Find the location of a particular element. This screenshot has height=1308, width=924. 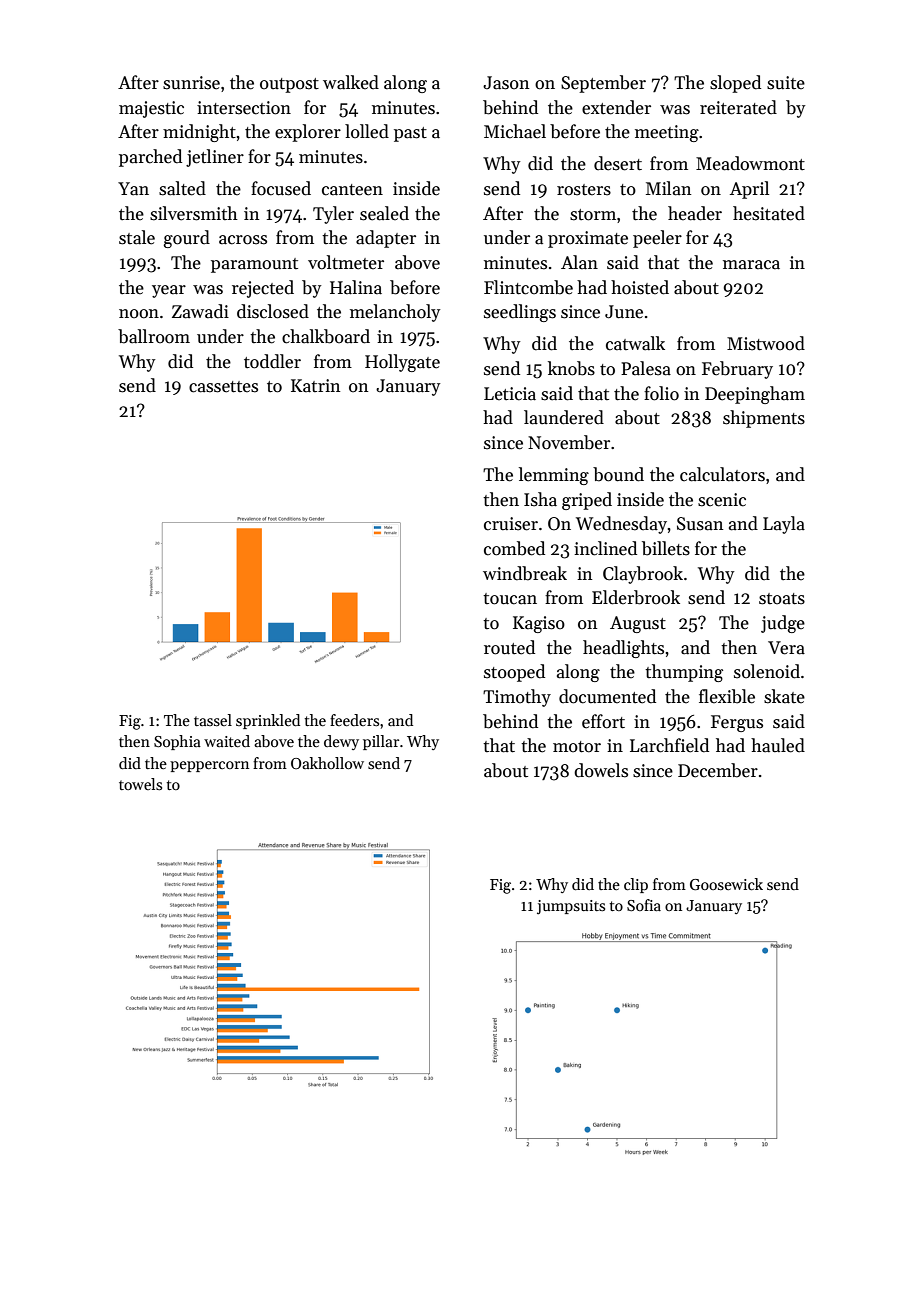

walked is located at coordinates (351, 82).
